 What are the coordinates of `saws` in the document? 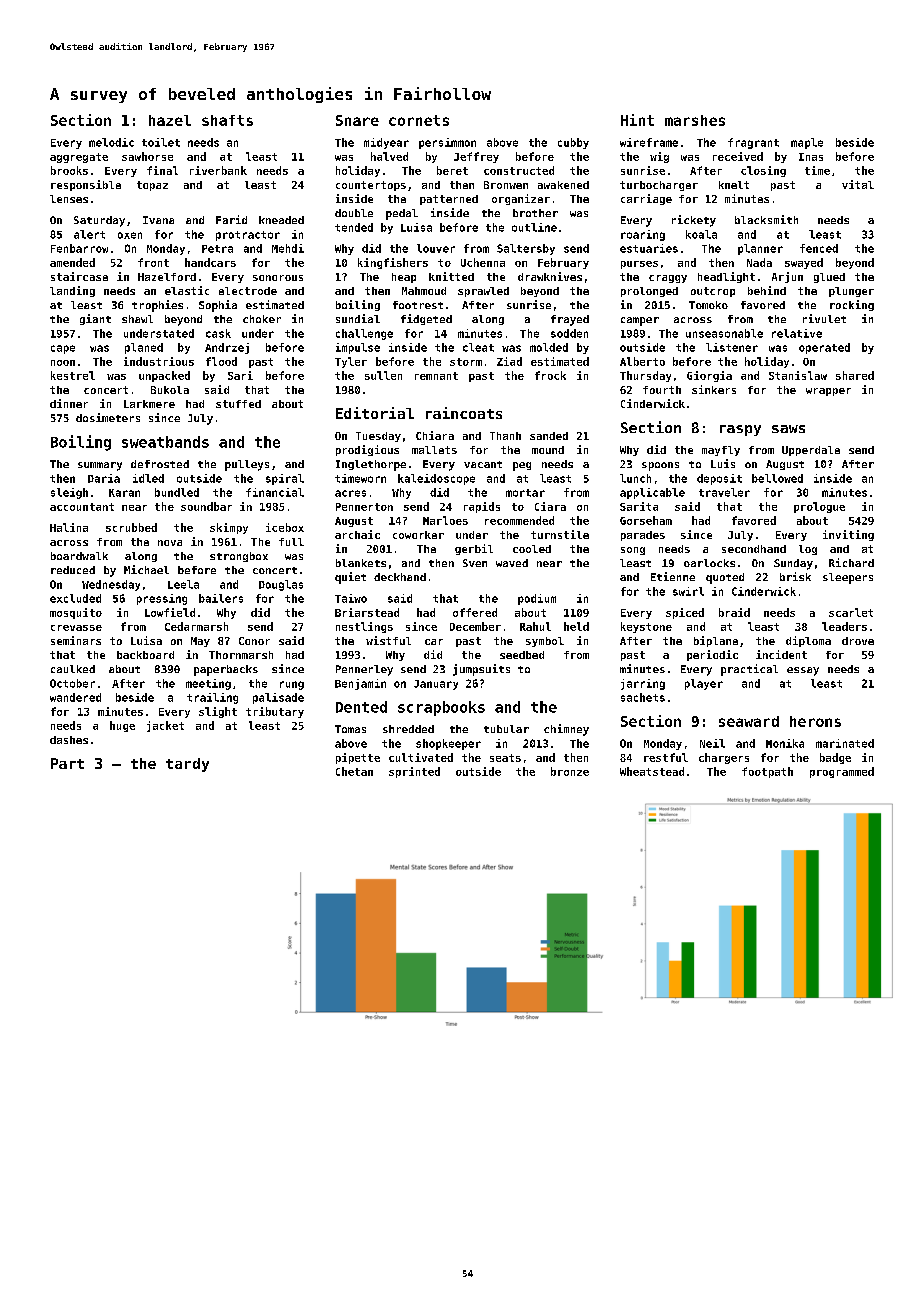 It's located at (788, 429).
